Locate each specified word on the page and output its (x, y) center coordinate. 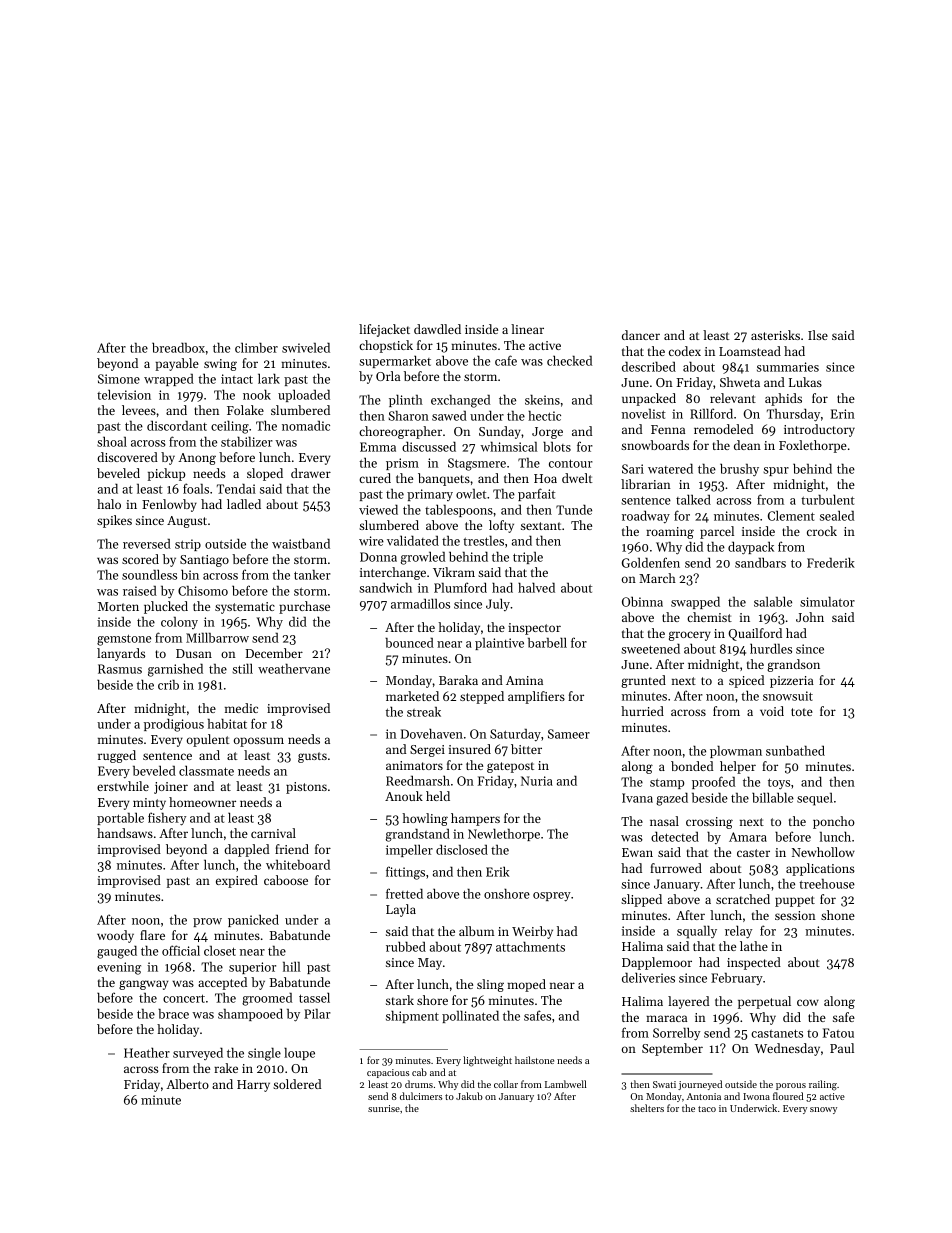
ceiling (230, 427)
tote (802, 712)
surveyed (198, 1053)
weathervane (294, 668)
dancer (641, 335)
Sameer (569, 734)
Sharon (409, 415)
